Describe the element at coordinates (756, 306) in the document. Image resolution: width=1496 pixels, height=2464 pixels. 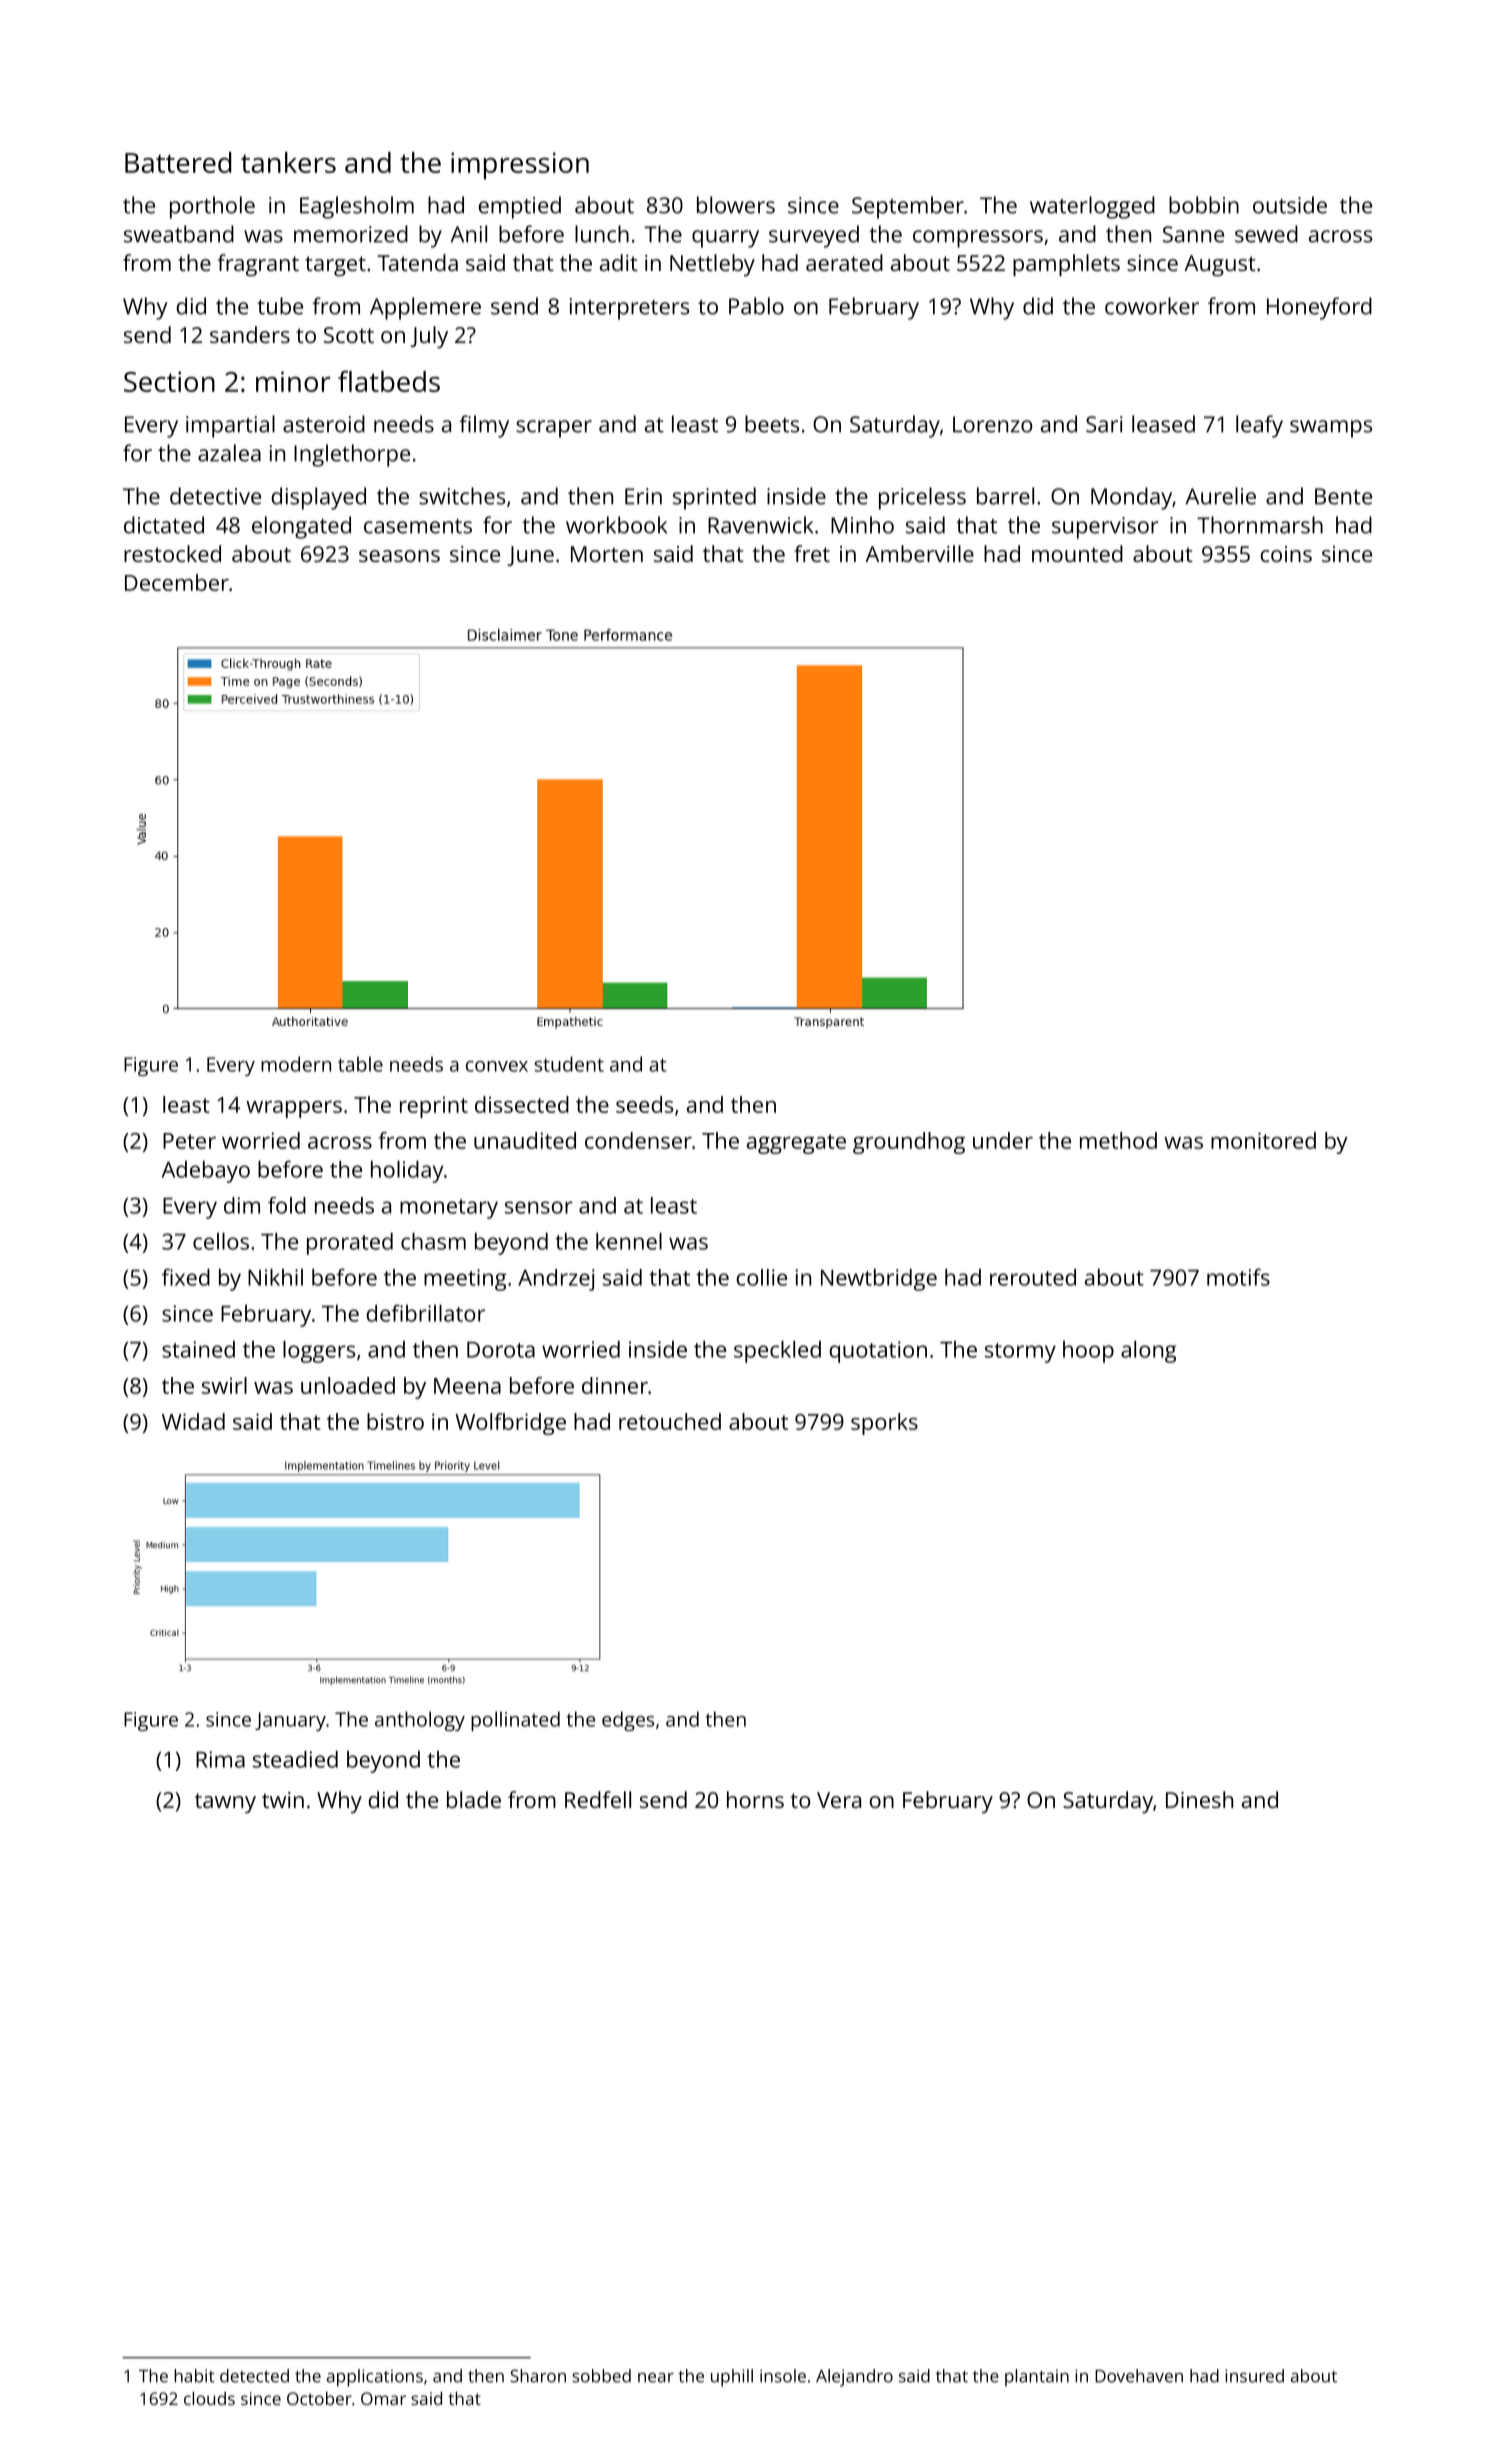
I see `Pablo` at that location.
